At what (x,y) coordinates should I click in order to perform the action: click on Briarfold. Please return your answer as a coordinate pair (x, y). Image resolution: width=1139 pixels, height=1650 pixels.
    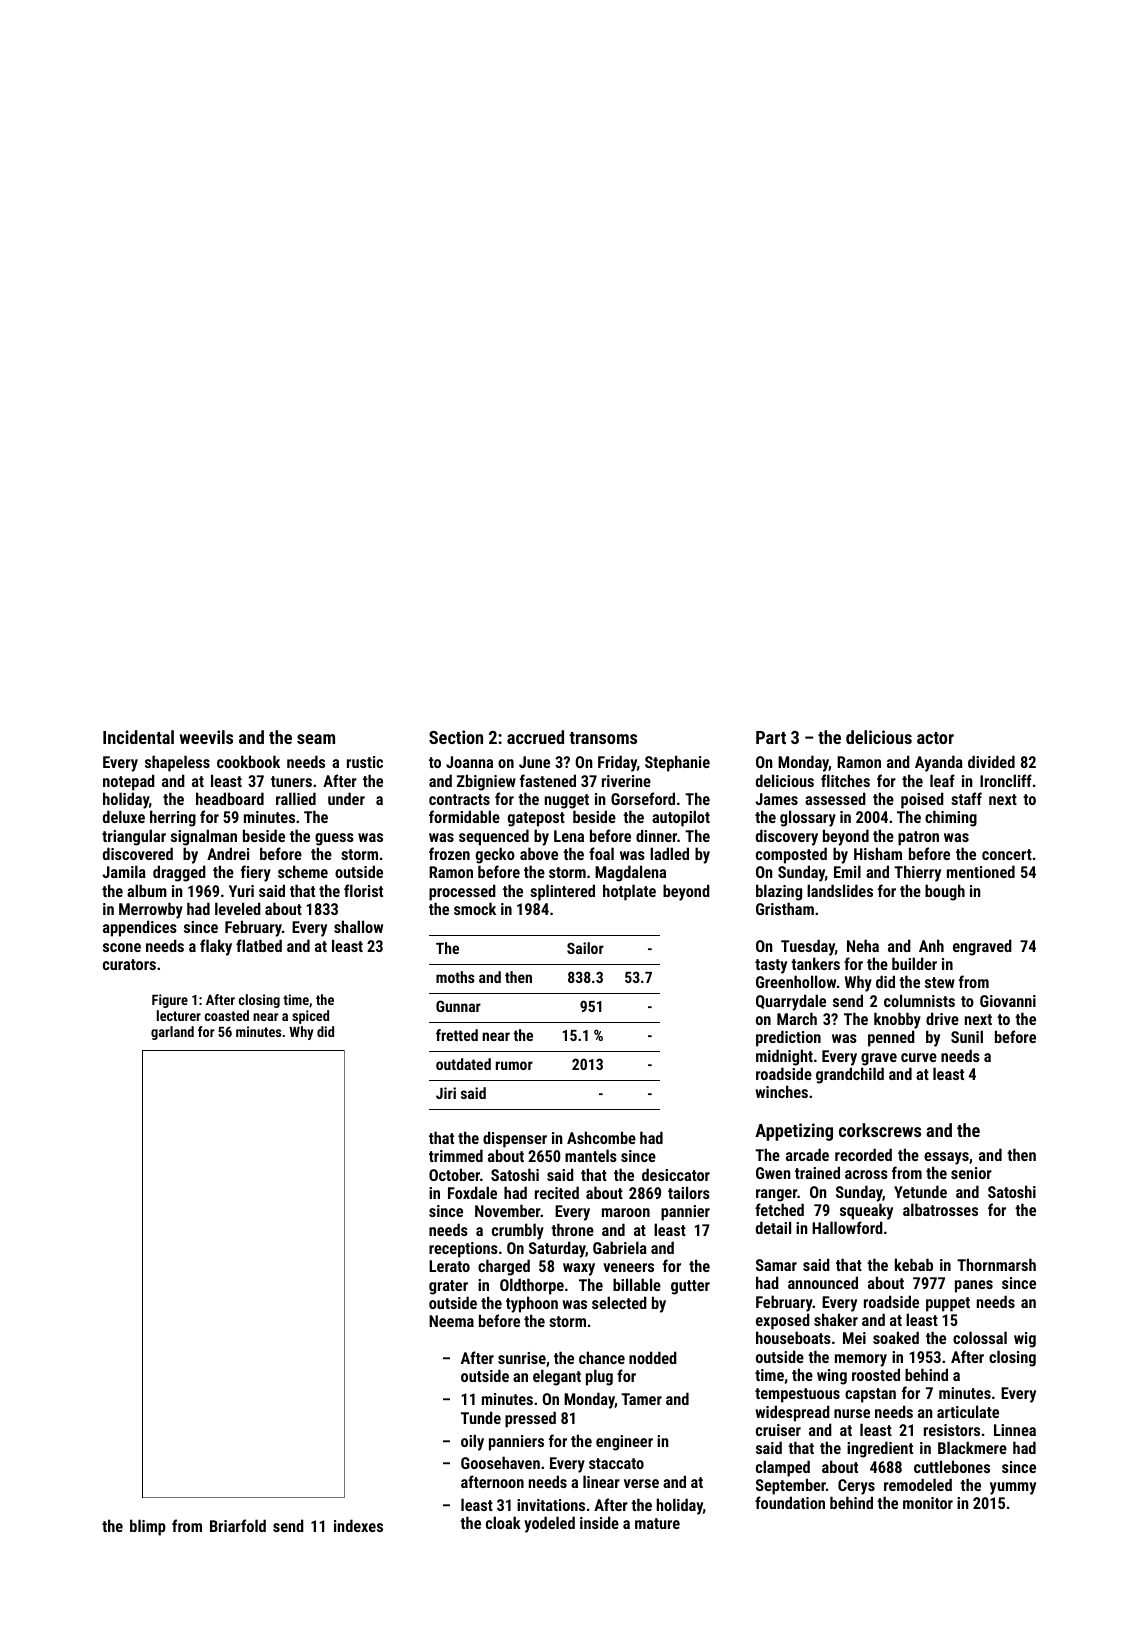
    Looking at the image, I should click on (238, 1525).
